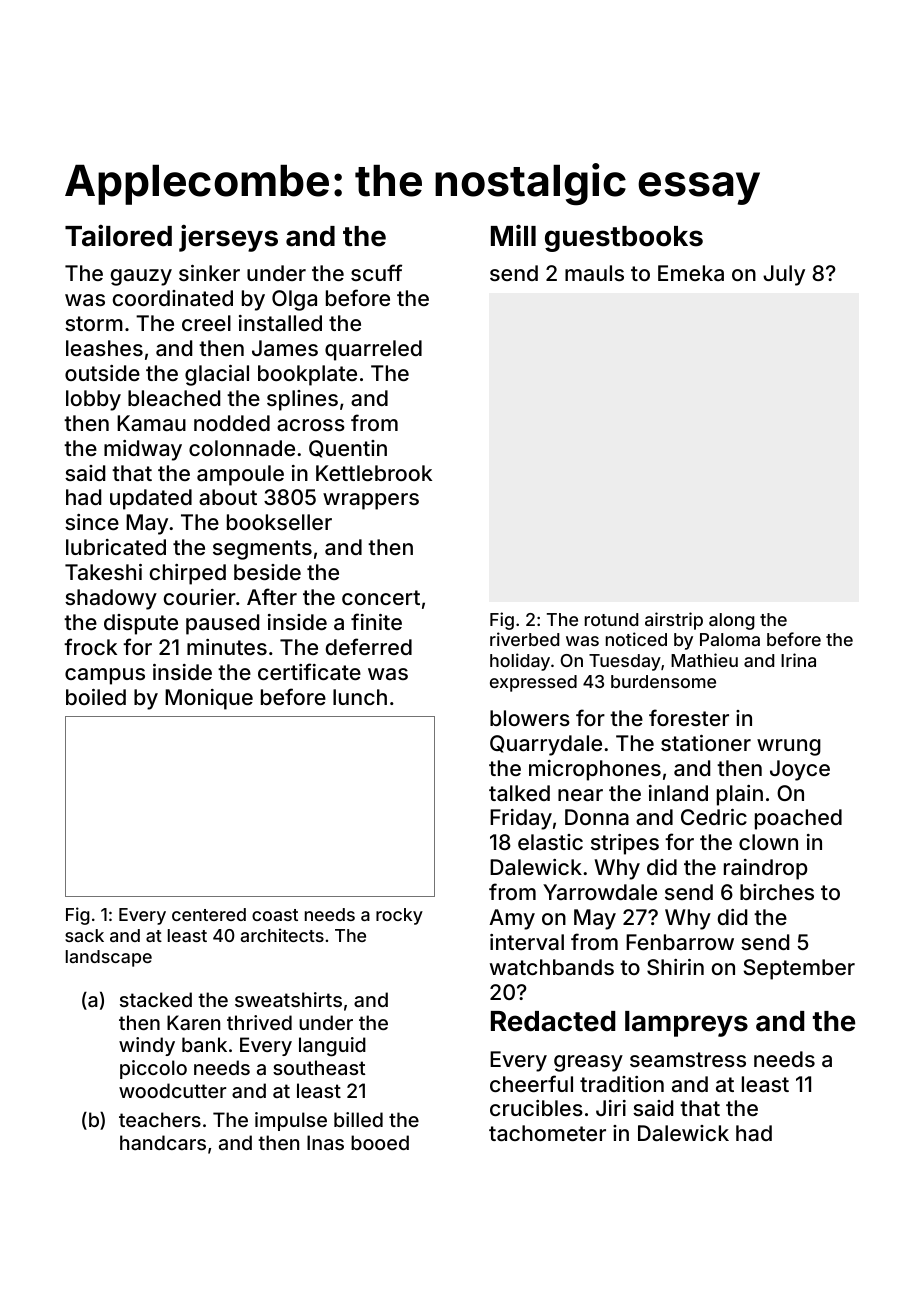 The width and height of the screenshot is (924, 1311). Describe the element at coordinates (777, 892) in the screenshot. I see `birches` at that location.
